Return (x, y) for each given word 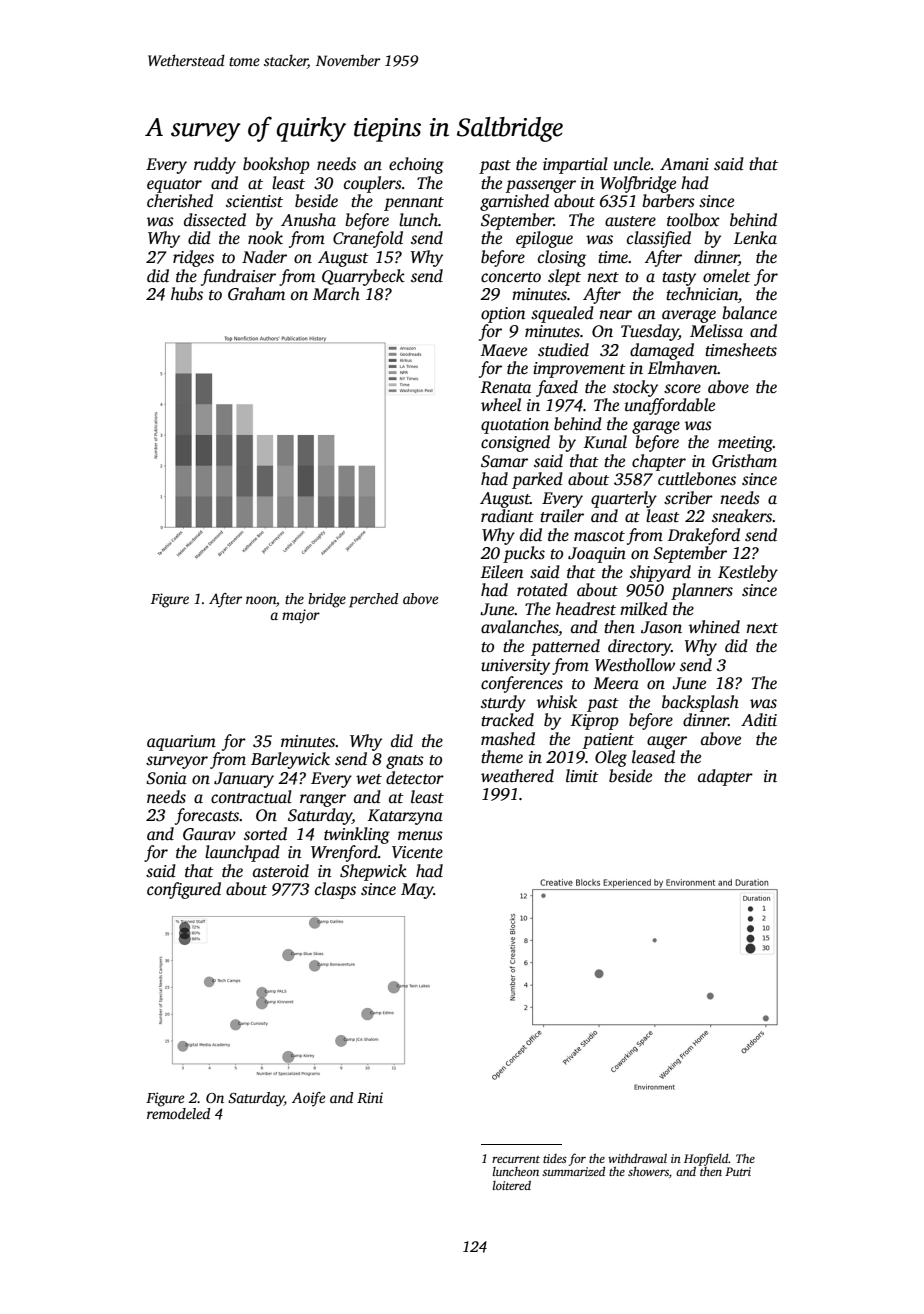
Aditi (759, 720)
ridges (193, 258)
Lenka (755, 238)
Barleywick (290, 760)
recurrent (516, 1159)
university (515, 667)
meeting (745, 444)
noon (261, 600)
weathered (517, 776)
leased (653, 757)
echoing (416, 165)
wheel (501, 405)
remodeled (178, 1113)
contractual (251, 797)
